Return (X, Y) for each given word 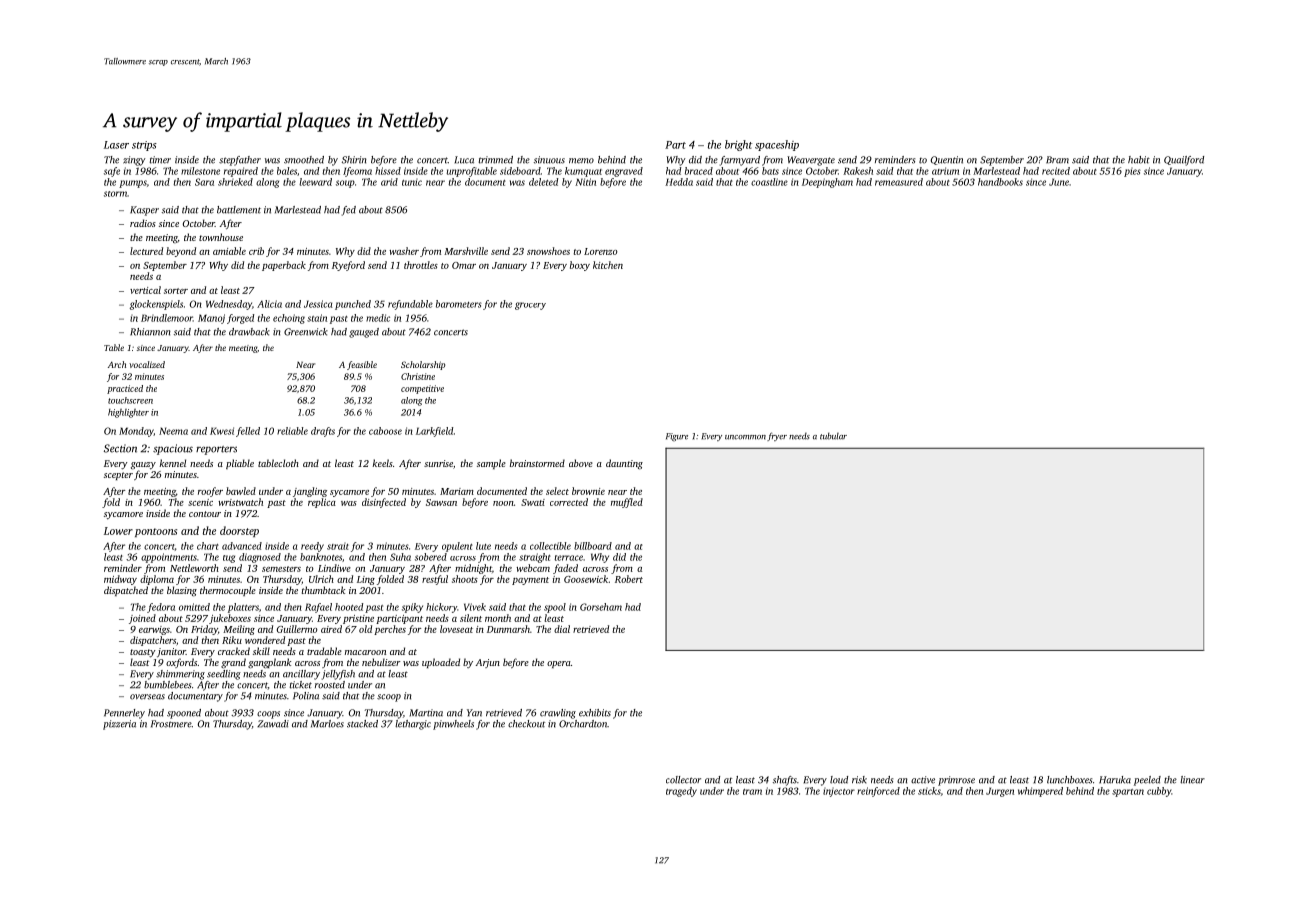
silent (471, 618)
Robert (629, 579)
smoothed (304, 160)
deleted (543, 182)
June (1059, 182)
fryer (777, 436)
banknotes (321, 557)
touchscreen (130, 400)
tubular (833, 436)
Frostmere (171, 724)
